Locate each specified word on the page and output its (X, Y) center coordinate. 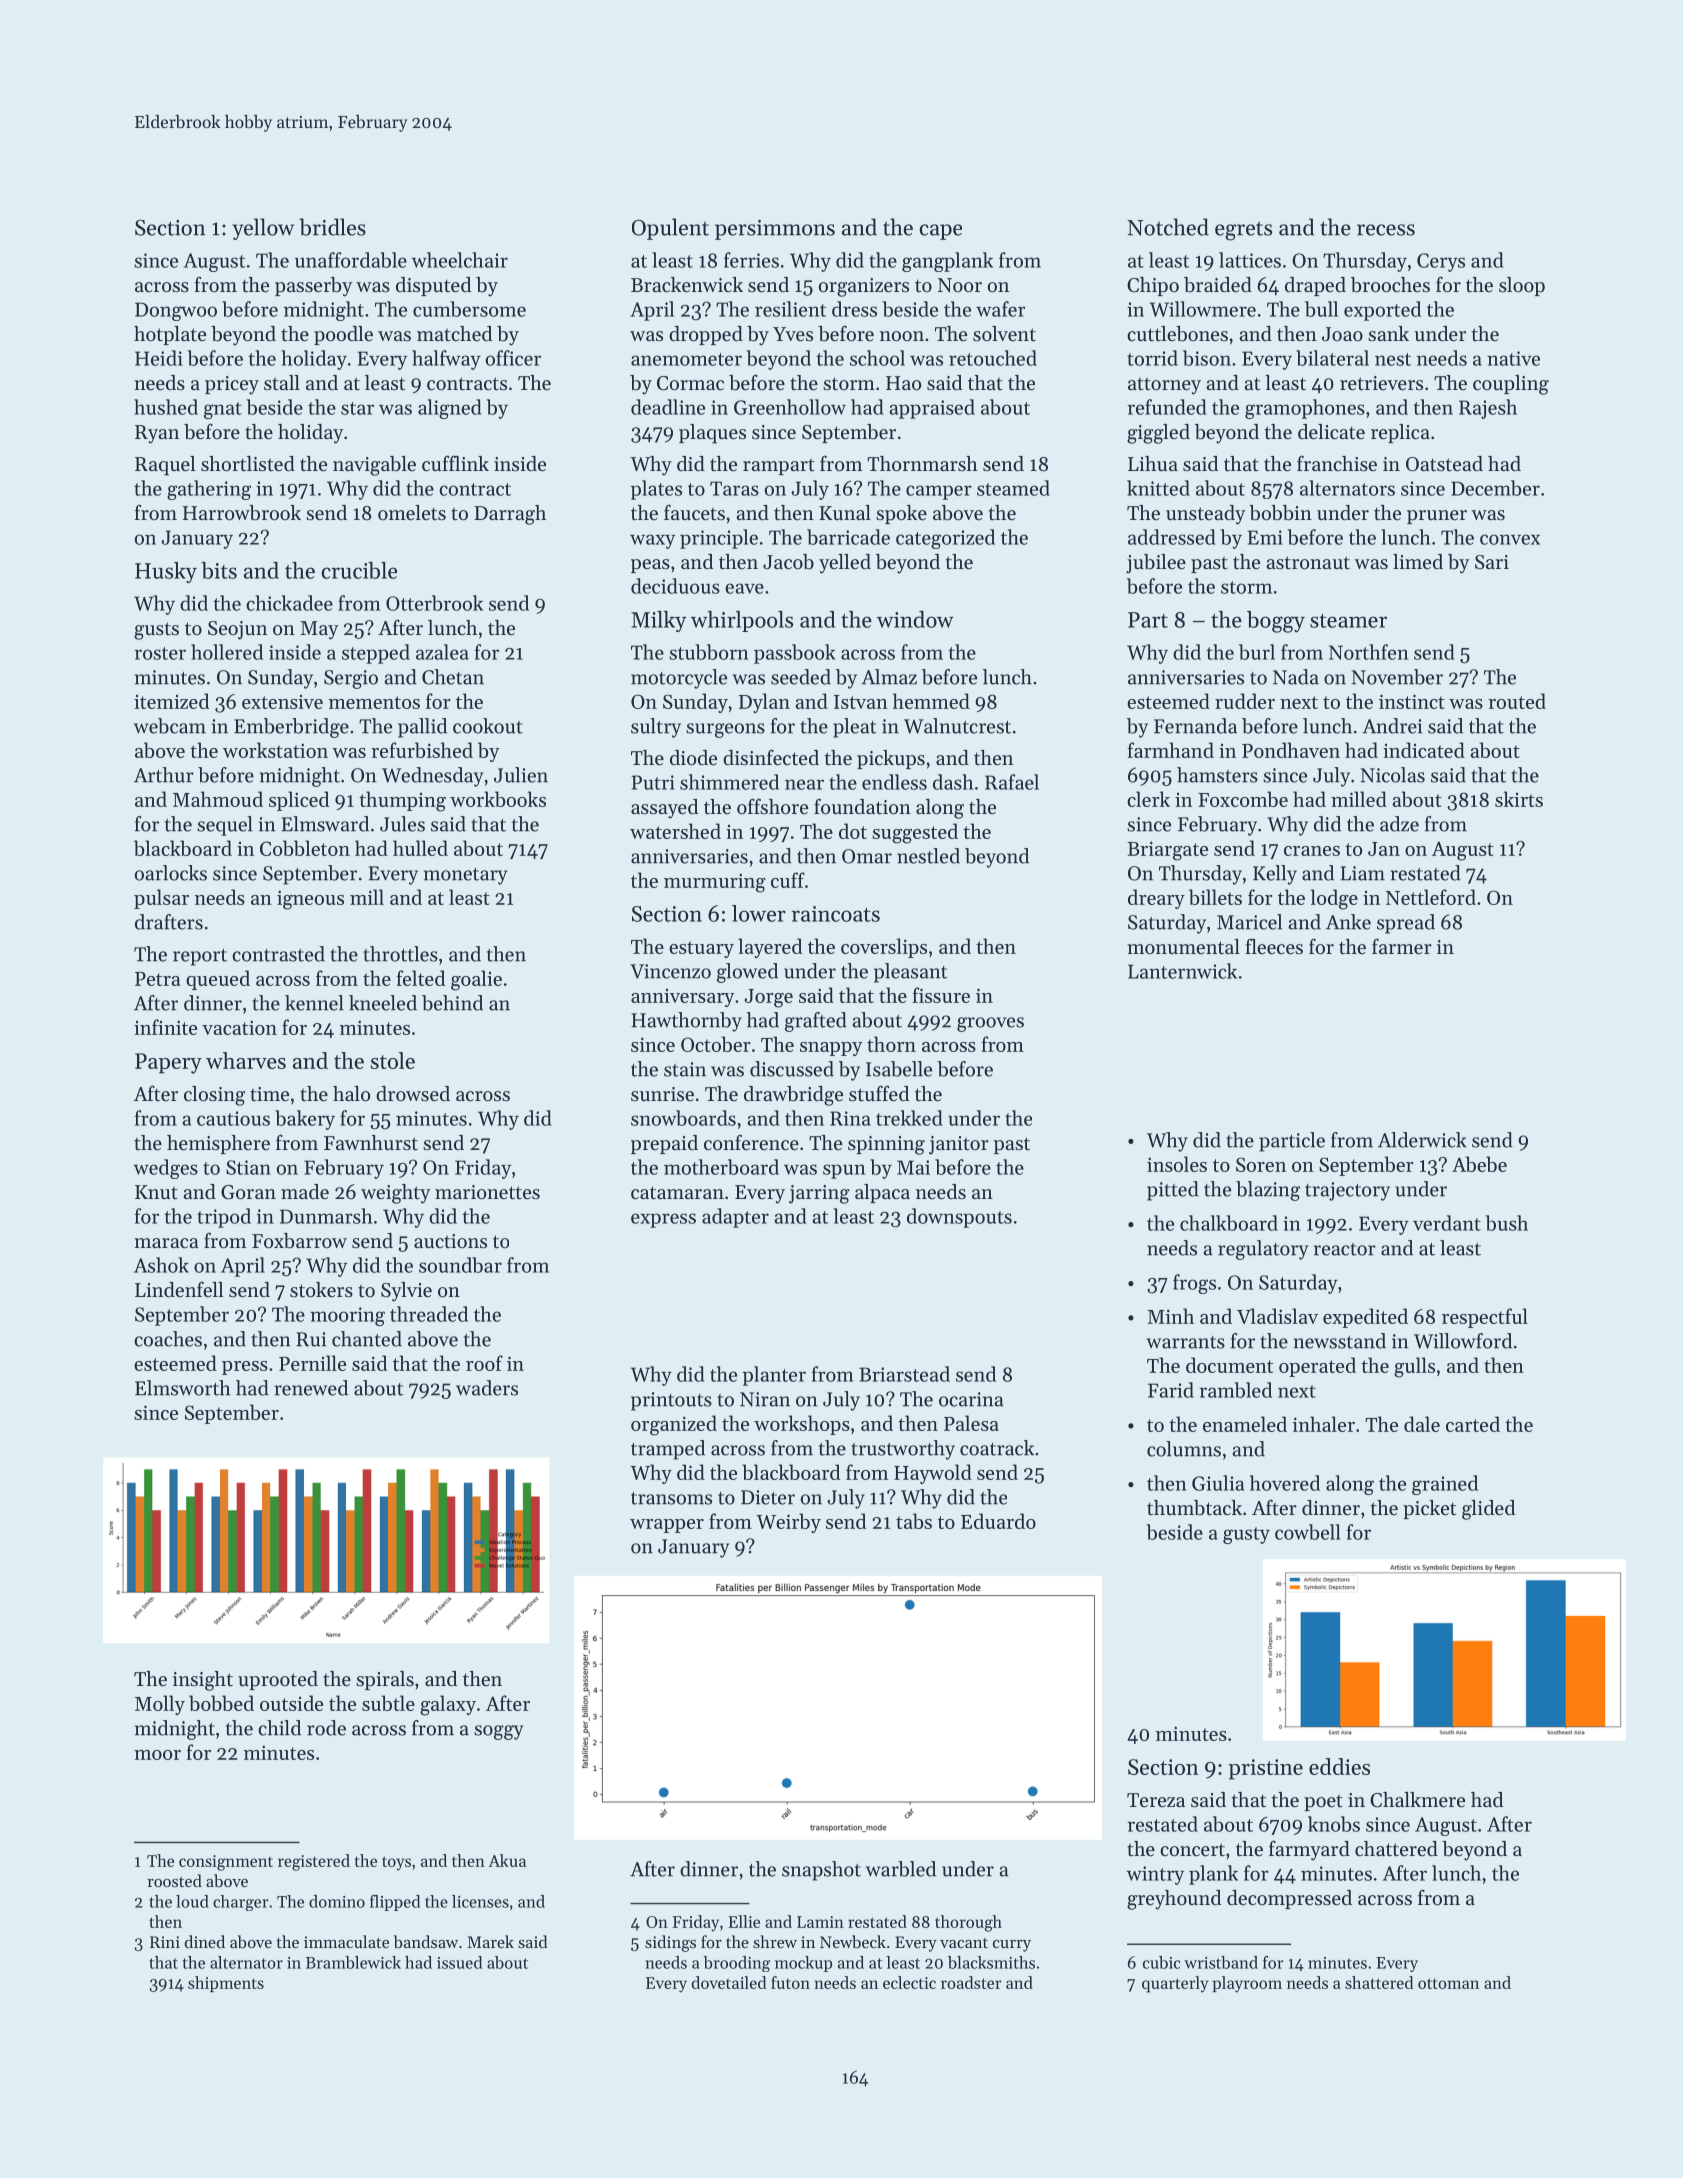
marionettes (487, 1192)
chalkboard (1229, 1223)
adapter (735, 1218)
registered (314, 1862)
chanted (367, 1339)
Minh (1170, 1316)
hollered (227, 652)
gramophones (1305, 409)
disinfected (771, 757)
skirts (1519, 799)
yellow (263, 229)
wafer (1000, 309)
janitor (959, 1145)
